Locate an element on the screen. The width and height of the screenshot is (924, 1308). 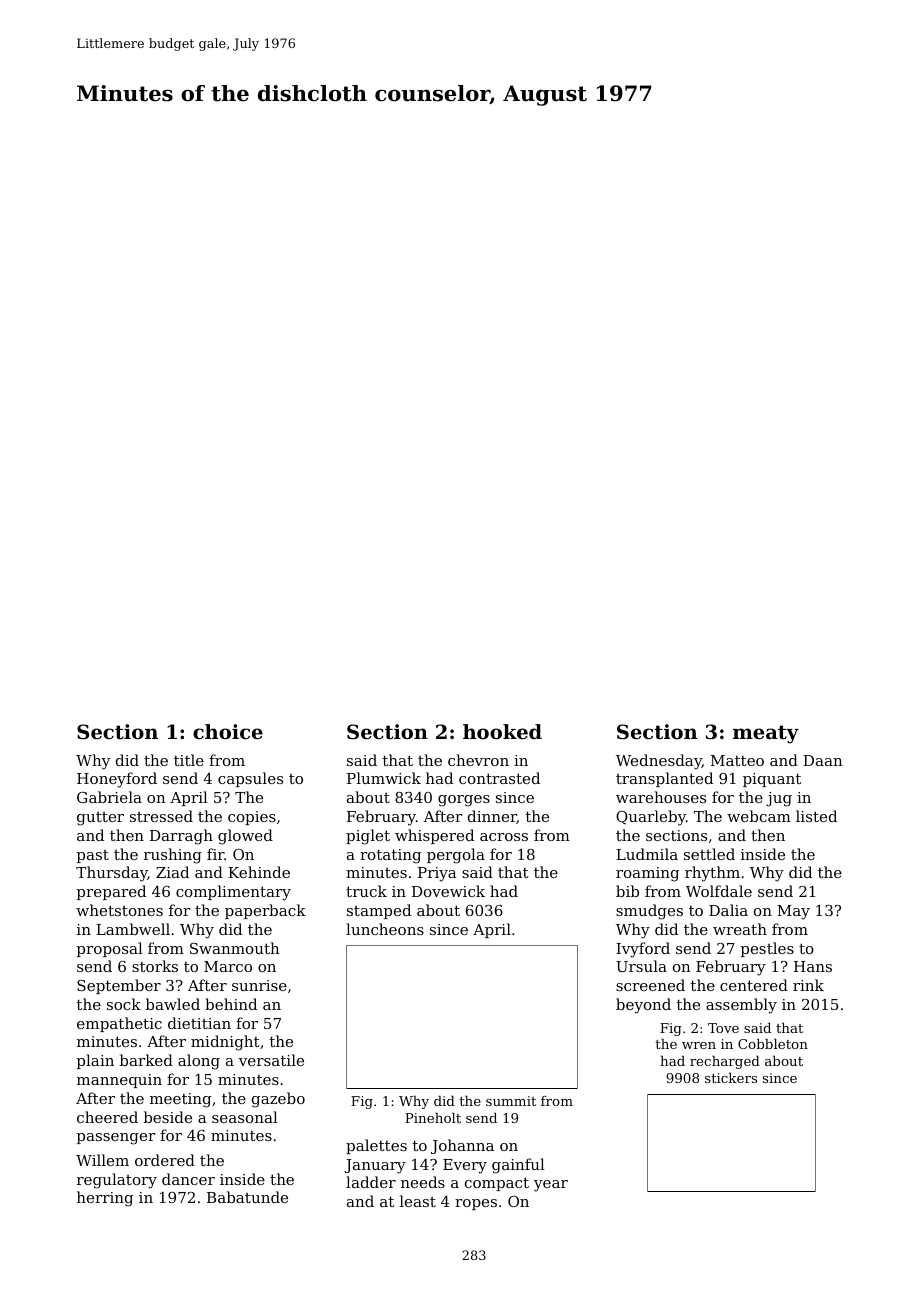
seasonal is located at coordinates (245, 1117).
